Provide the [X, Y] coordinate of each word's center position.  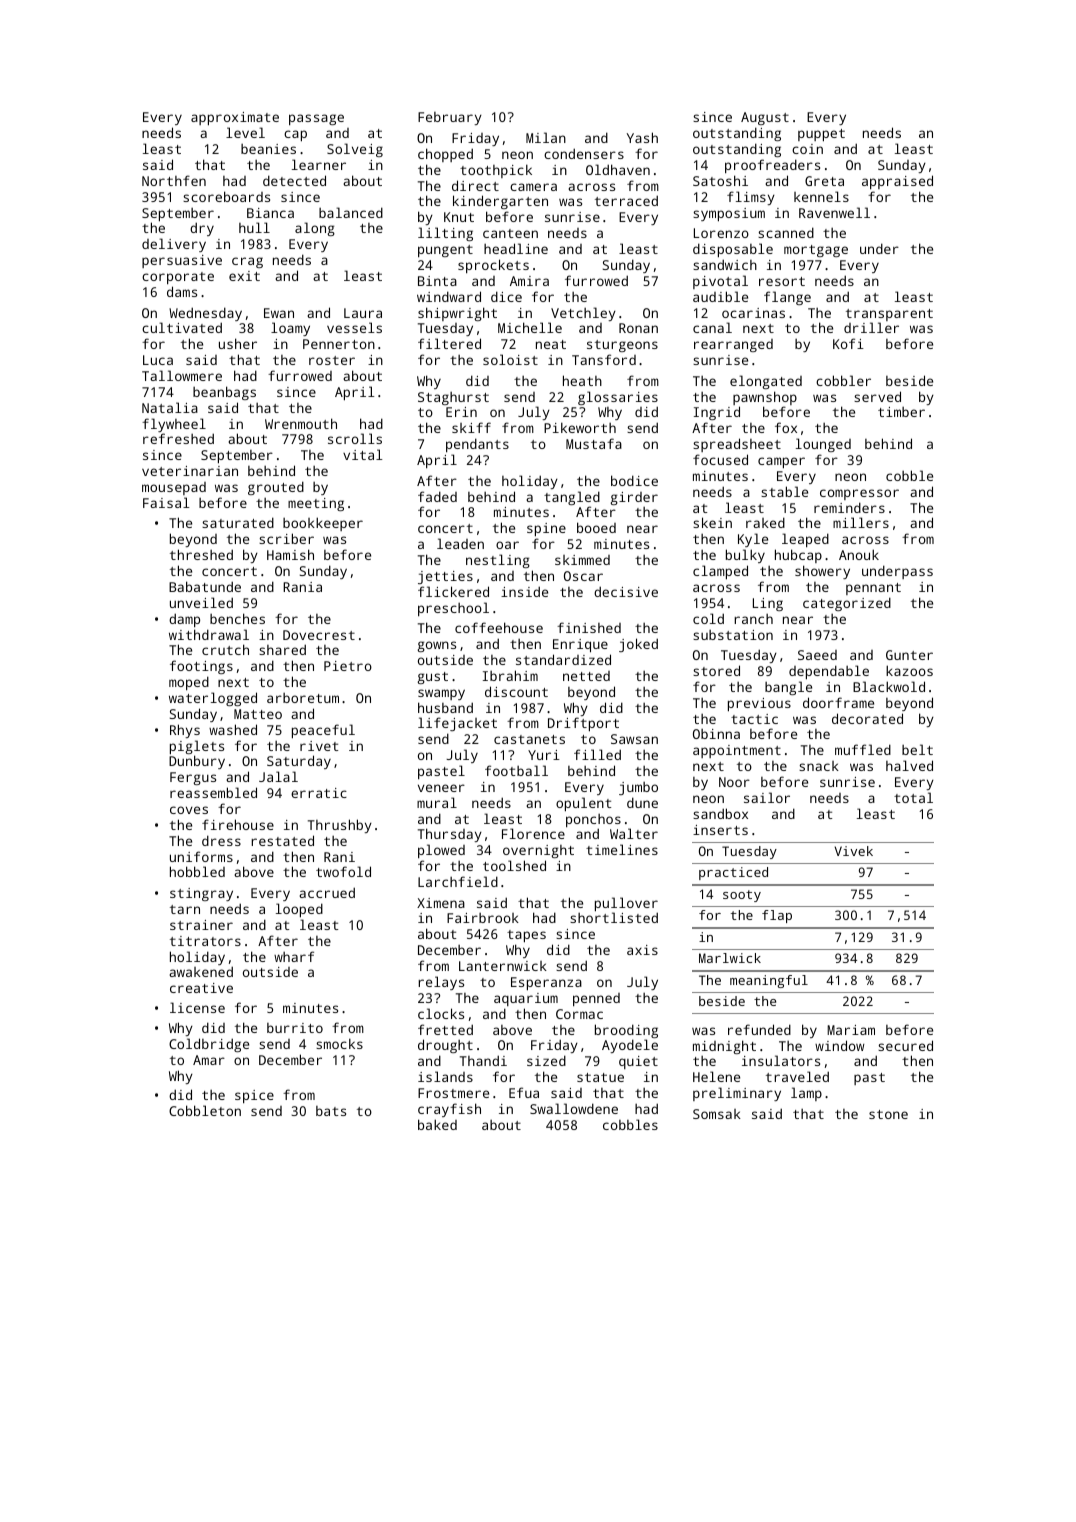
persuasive [182, 261]
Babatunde [205, 586]
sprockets [493, 266]
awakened [201, 971]
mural [437, 802]
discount [516, 691]
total [913, 797]
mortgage [816, 251]
